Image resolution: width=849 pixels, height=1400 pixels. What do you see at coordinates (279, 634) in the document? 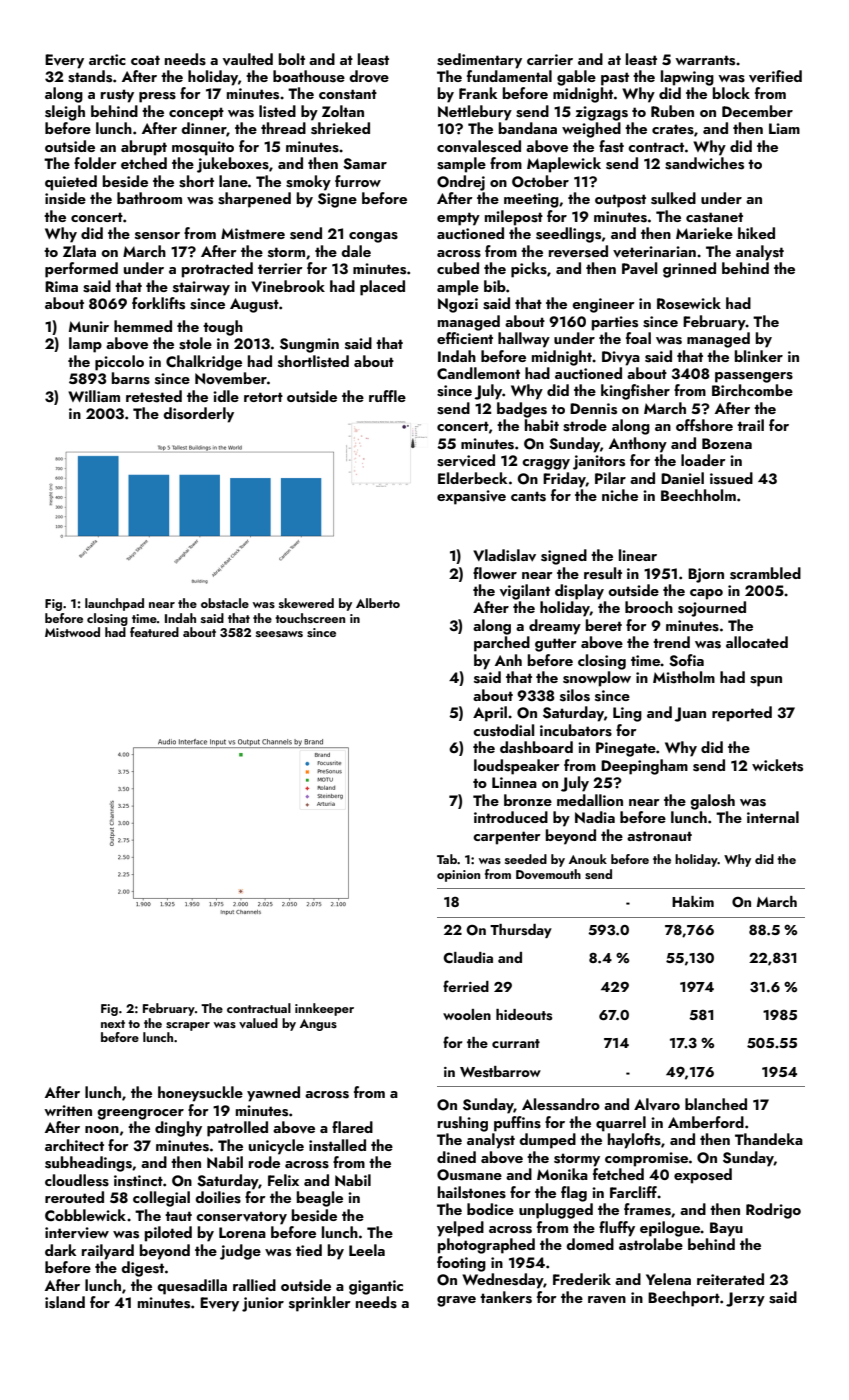
I see `seesaws` at bounding box center [279, 634].
